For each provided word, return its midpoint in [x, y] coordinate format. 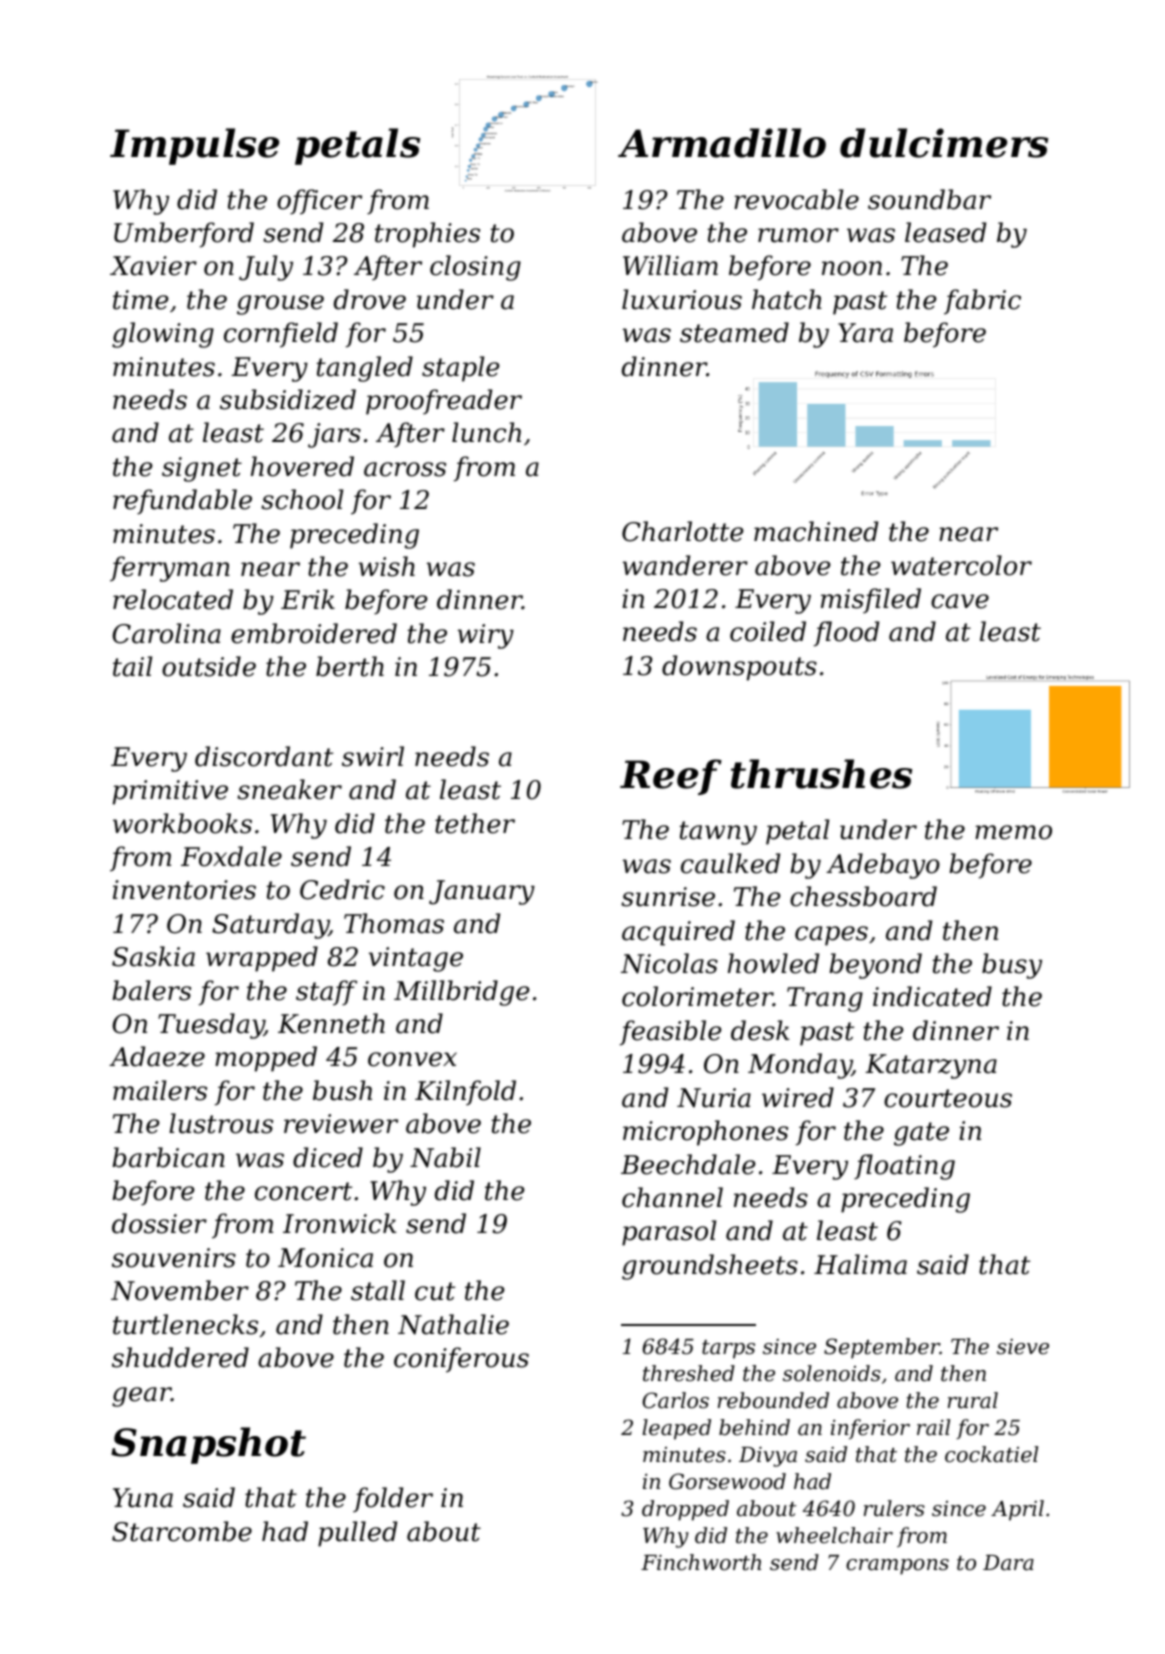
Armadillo [722, 143]
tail [132, 666]
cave [960, 601]
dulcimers [944, 143]
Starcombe [182, 1531]
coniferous [461, 1360]
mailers [160, 1090]
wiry [486, 636]
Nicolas [669, 963]
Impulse [194, 146]
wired [798, 1097]
